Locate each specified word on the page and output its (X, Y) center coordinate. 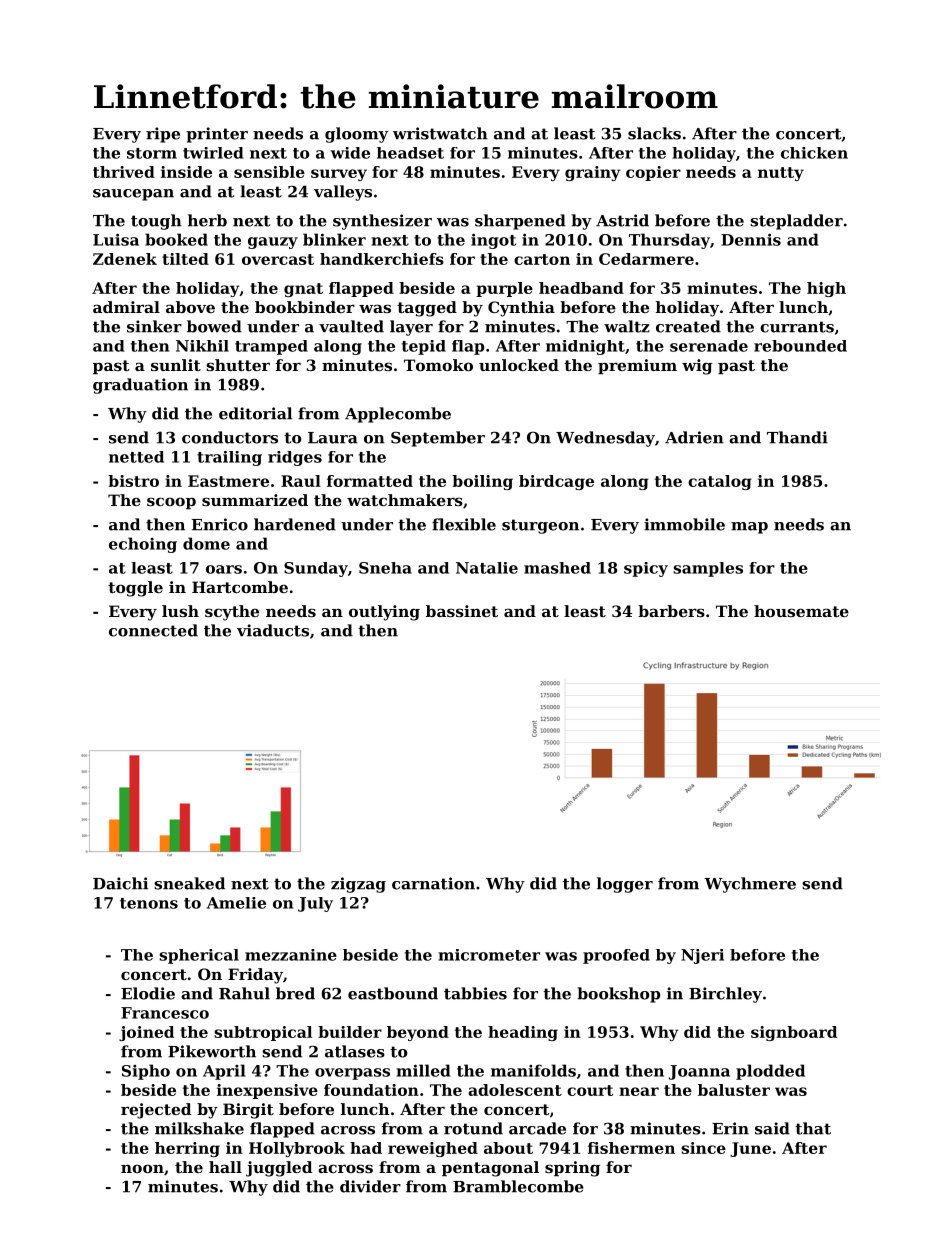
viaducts (273, 630)
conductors (230, 437)
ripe (163, 135)
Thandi (797, 437)
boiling (482, 482)
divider (370, 1186)
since (703, 1148)
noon (142, 1168)
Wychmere (750, 885)
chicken (814, 153)
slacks (654, 133)
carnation (433, 883)
